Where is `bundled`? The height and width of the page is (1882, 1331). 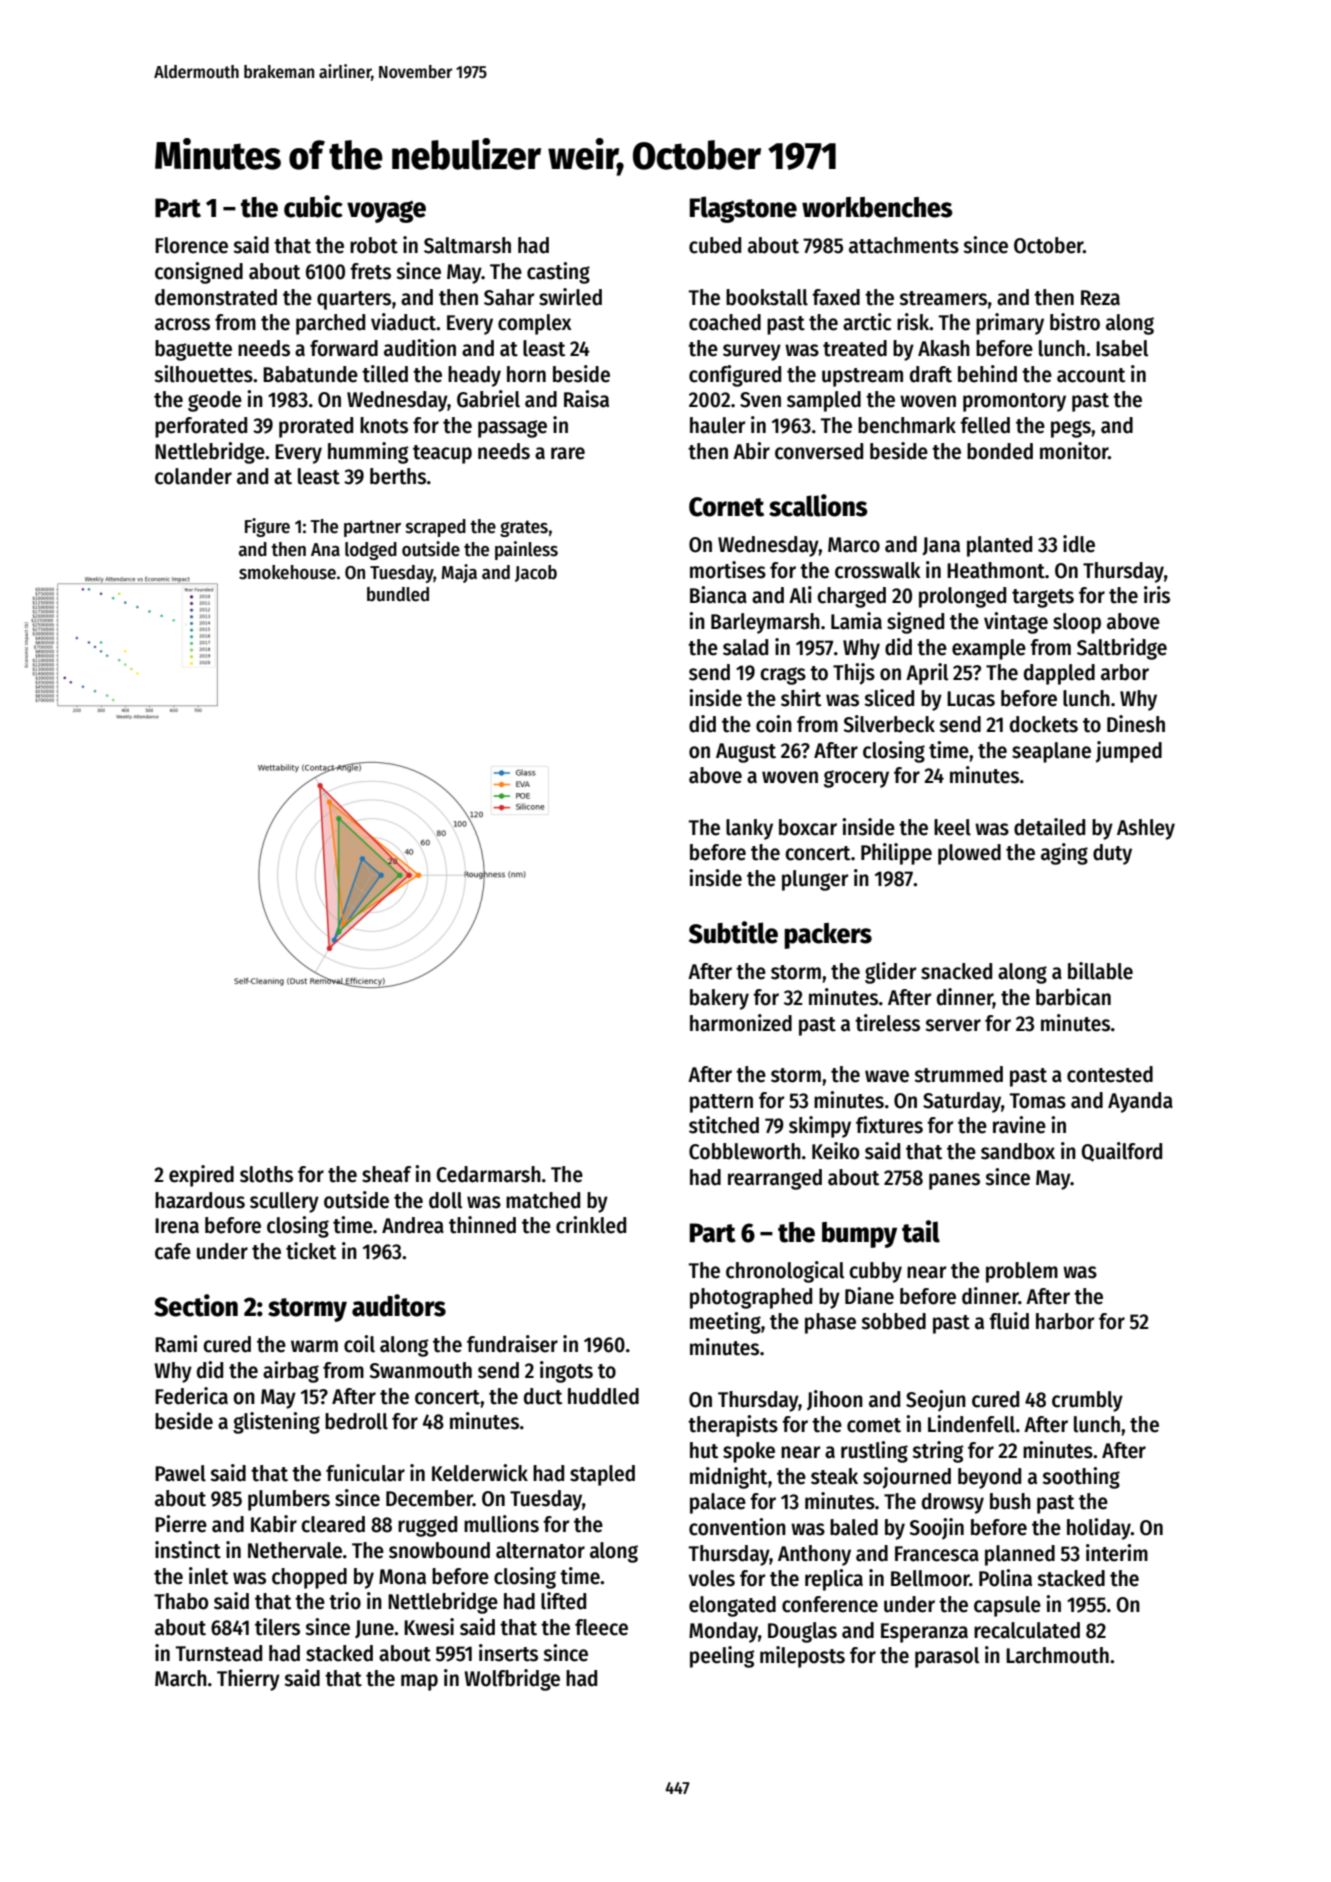
bundled is located at coordinates (398, 594).
